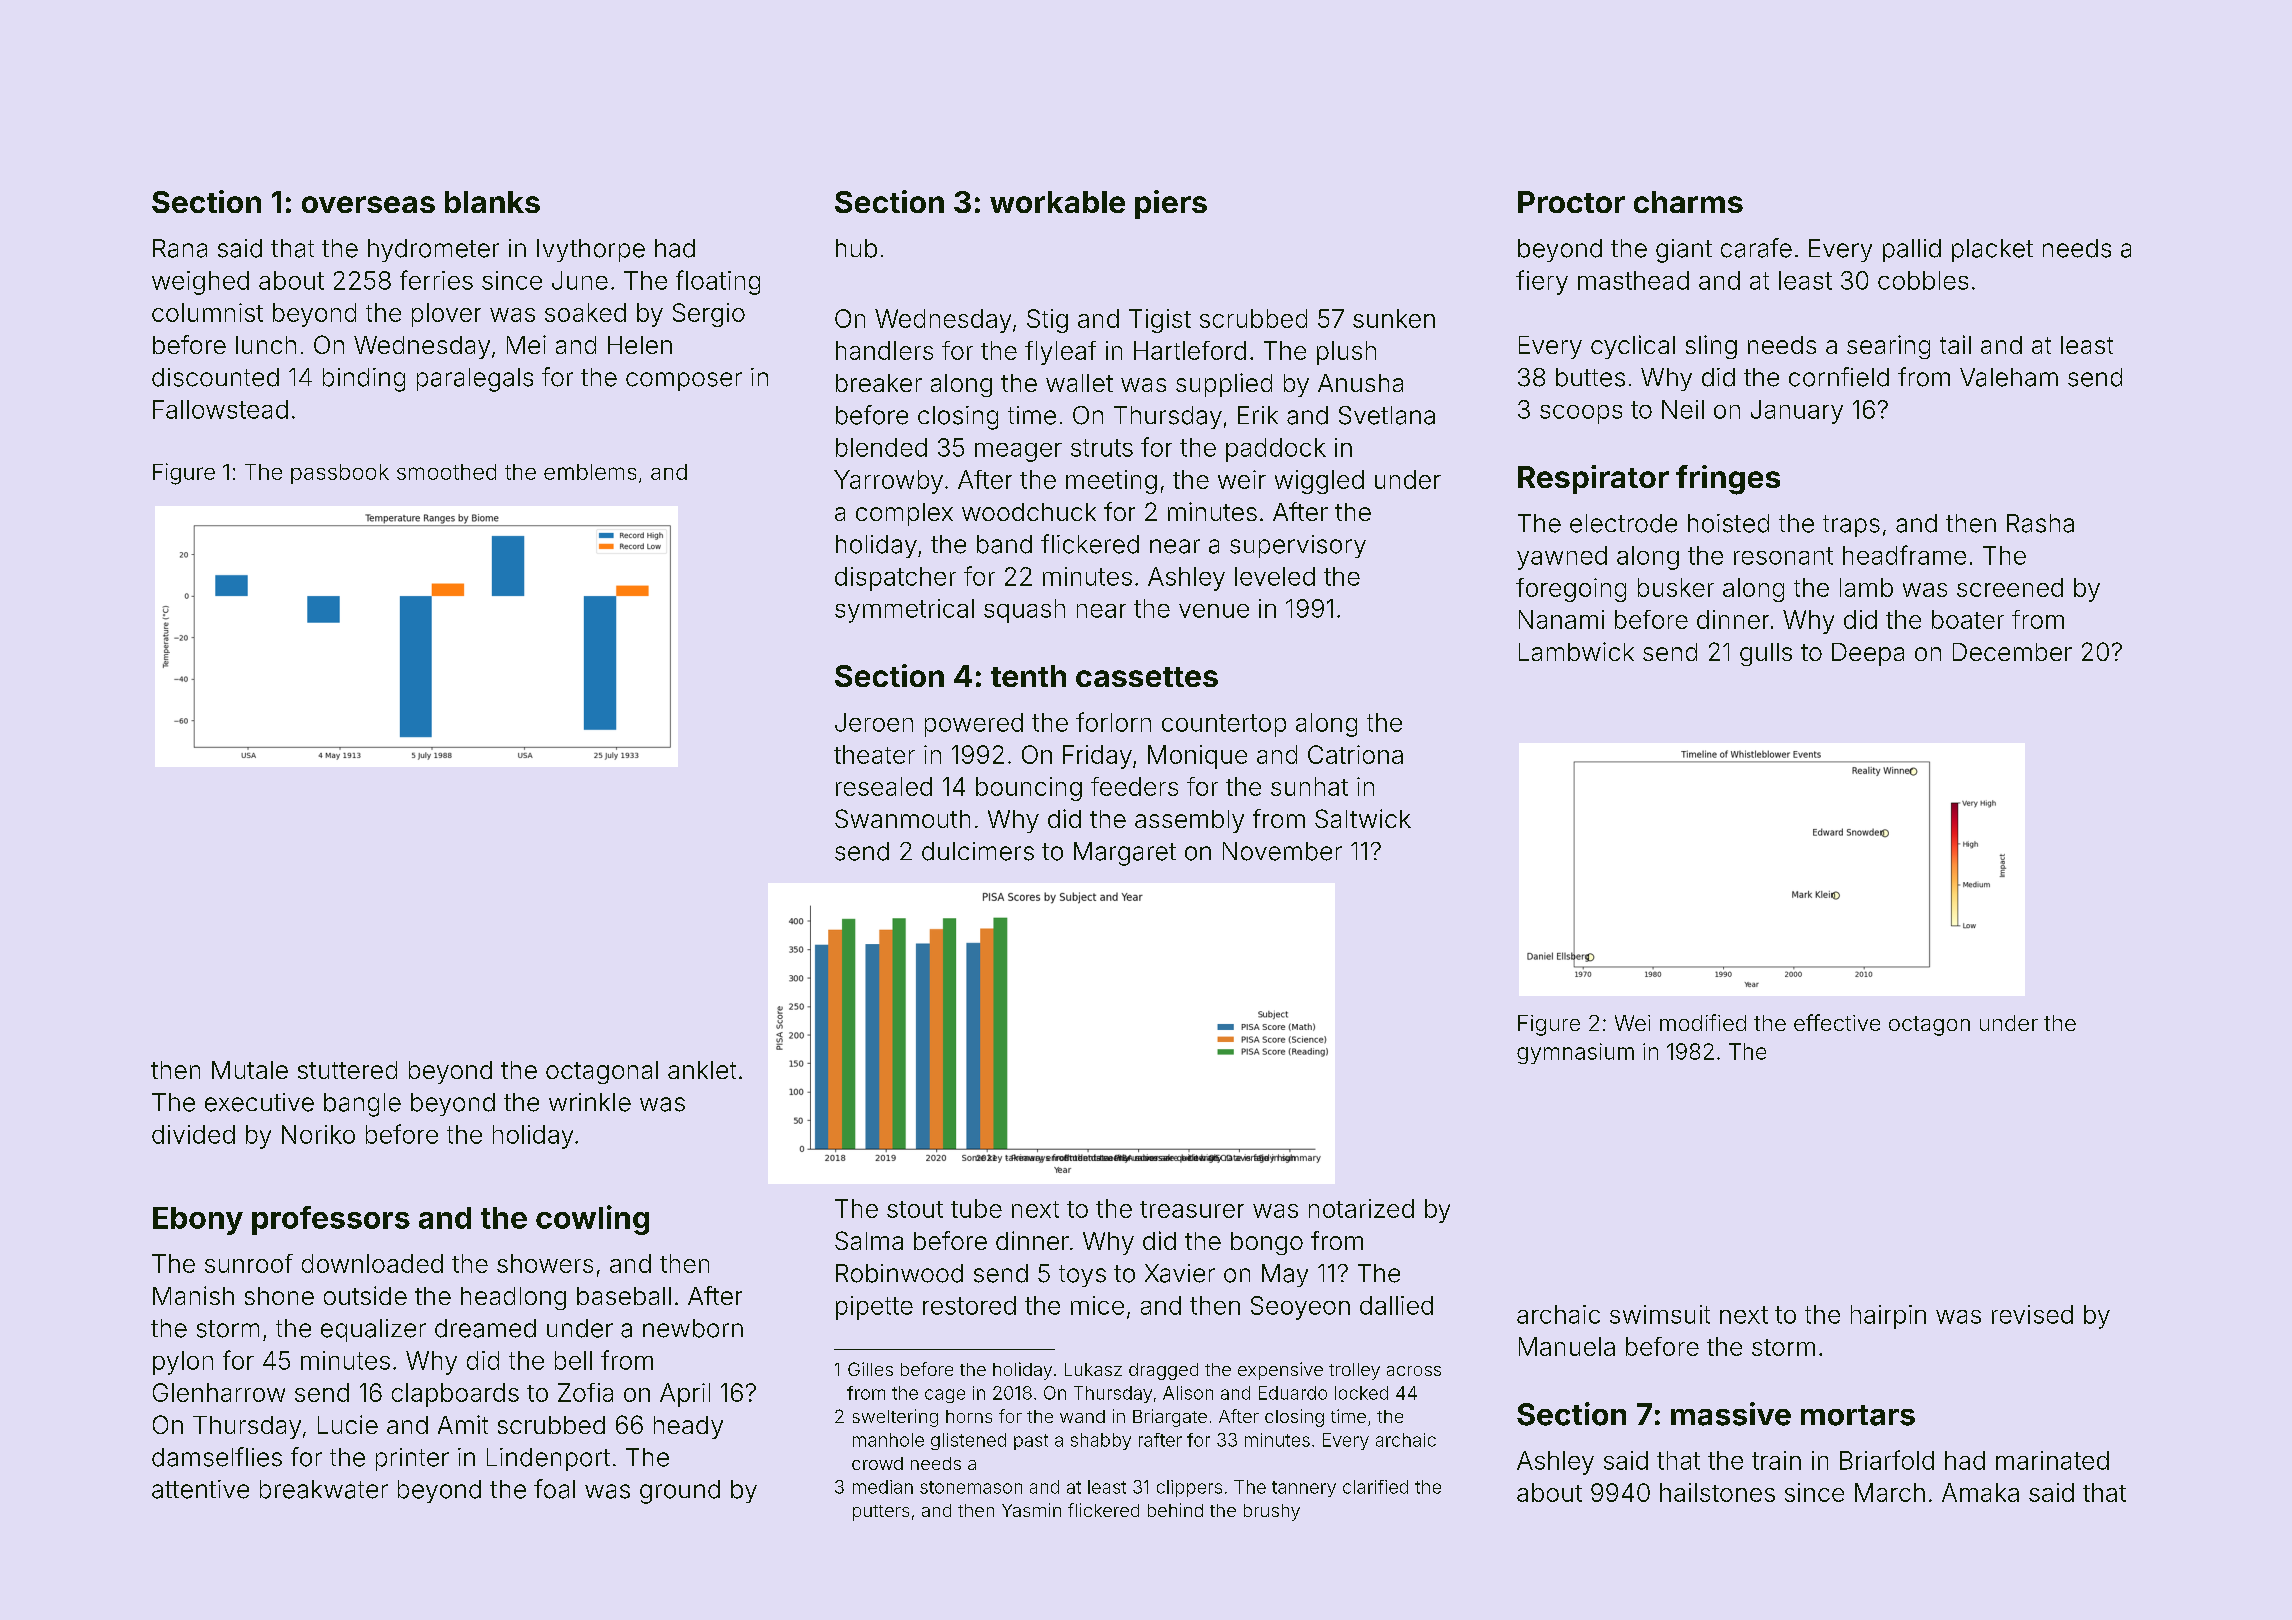 This screenshot has height=1620, width=2292. What do you see at coordinates (1676, 587) in the screenshot?
I see `busker` at bounding box center [1676, 587].
